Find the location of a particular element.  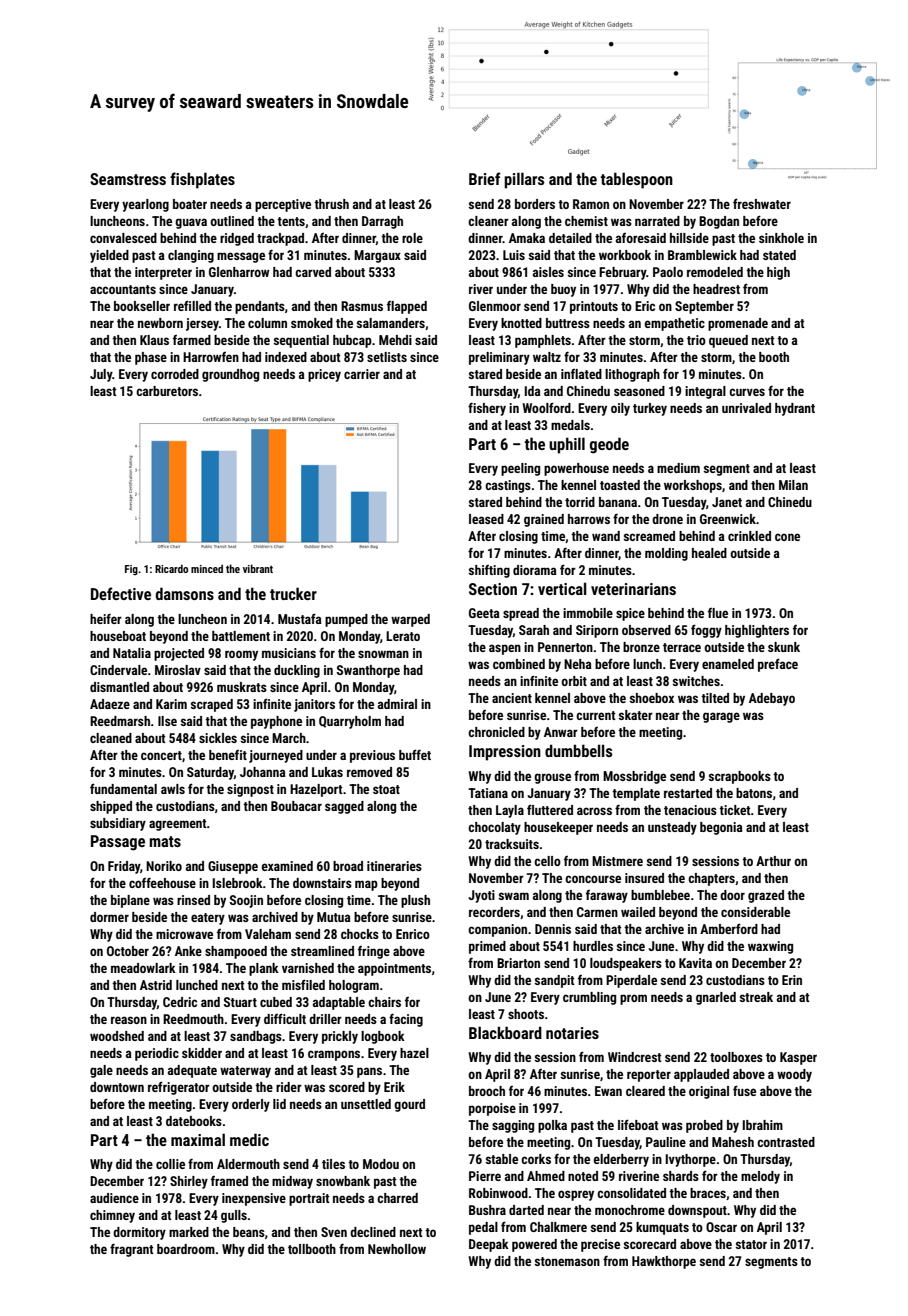

fragrant is located at coordinates (132, 1250).
